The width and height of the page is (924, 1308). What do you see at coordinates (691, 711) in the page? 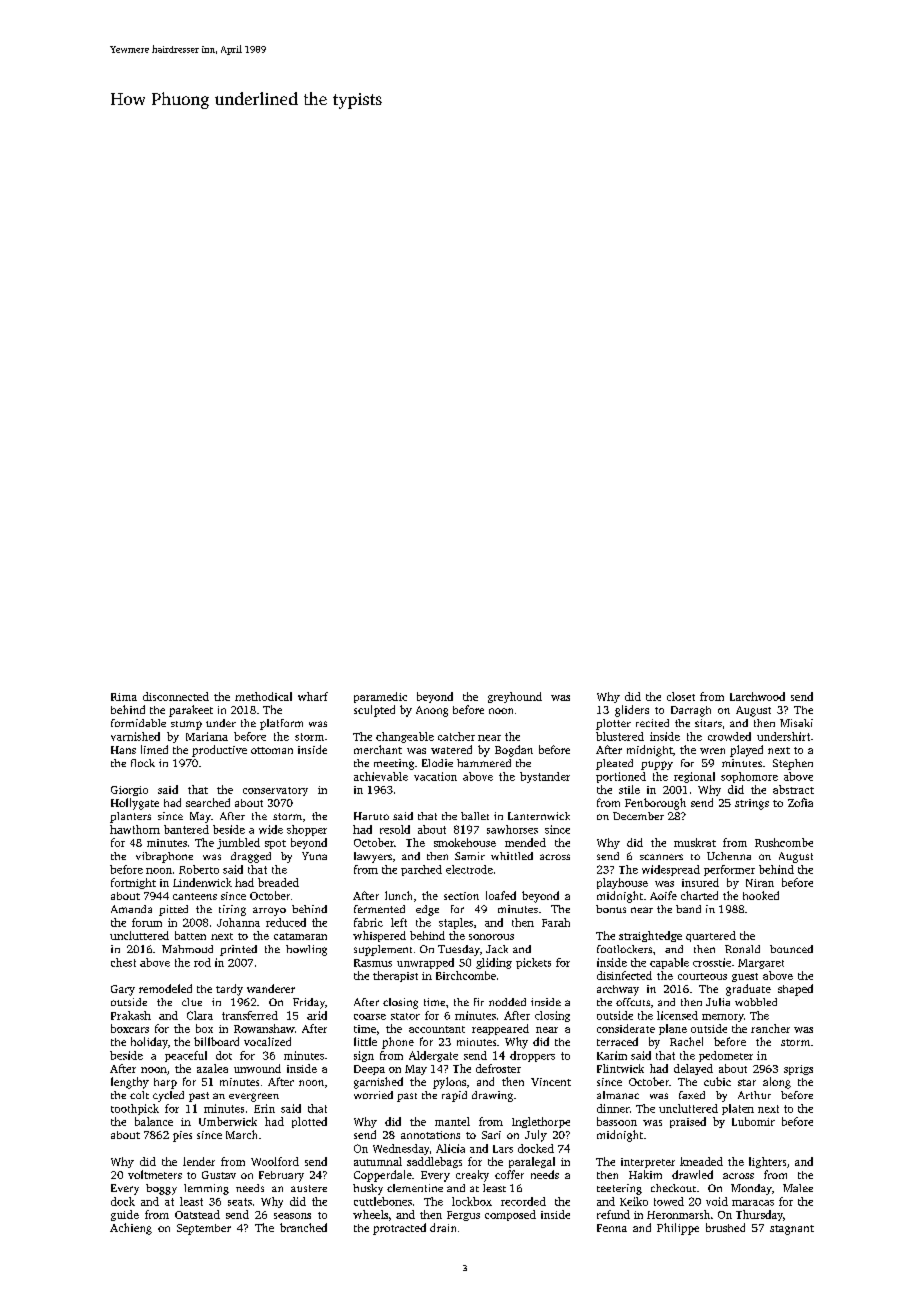
I see `Darragh` at bounding box center [691, 711].
